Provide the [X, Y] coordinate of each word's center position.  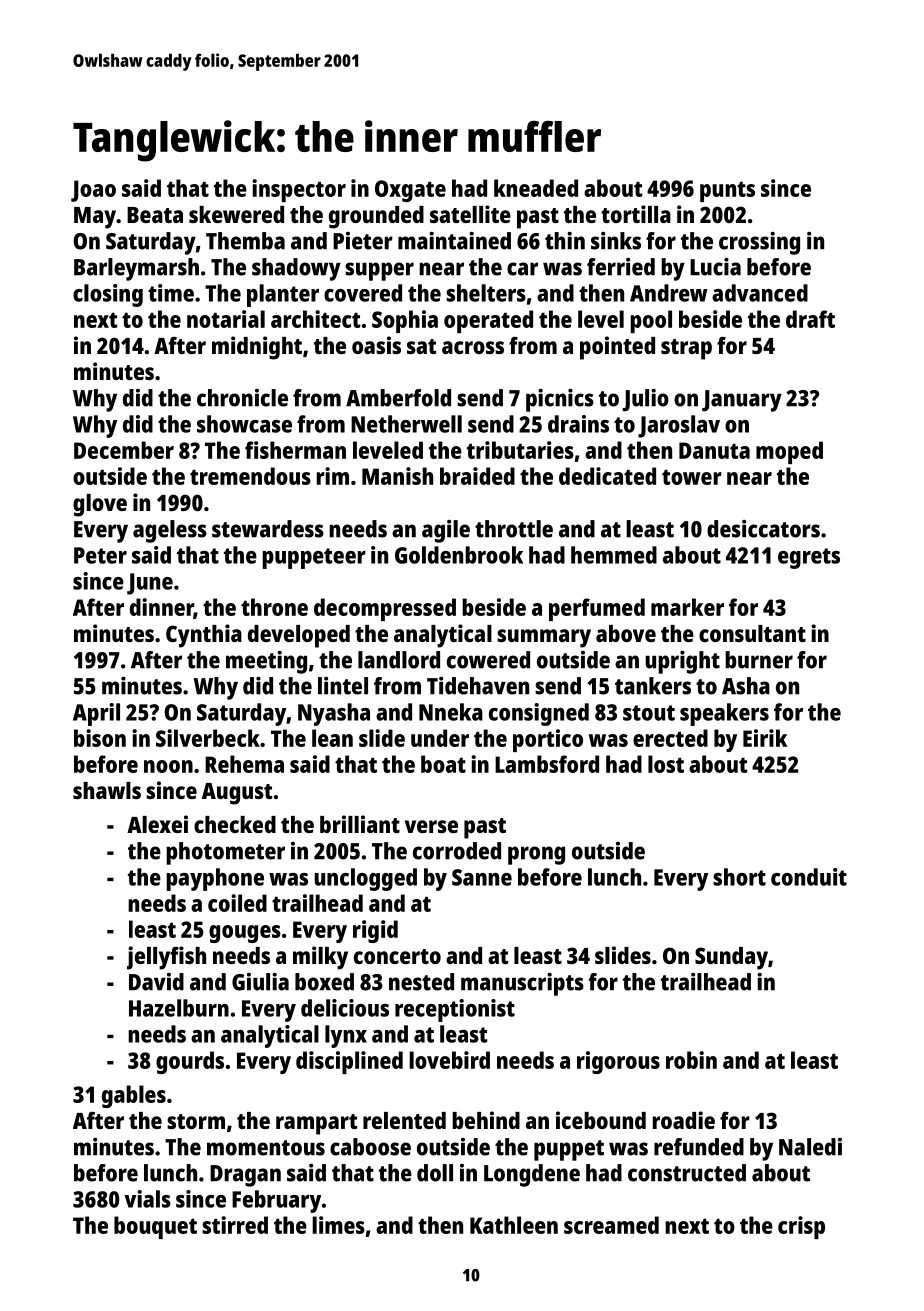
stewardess [268, 529]
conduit [809, 877]
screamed [611, 1225]
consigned [539, 714]
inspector [299, 190]
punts [727, 192]
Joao [93, 191]
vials [147, 1199]
